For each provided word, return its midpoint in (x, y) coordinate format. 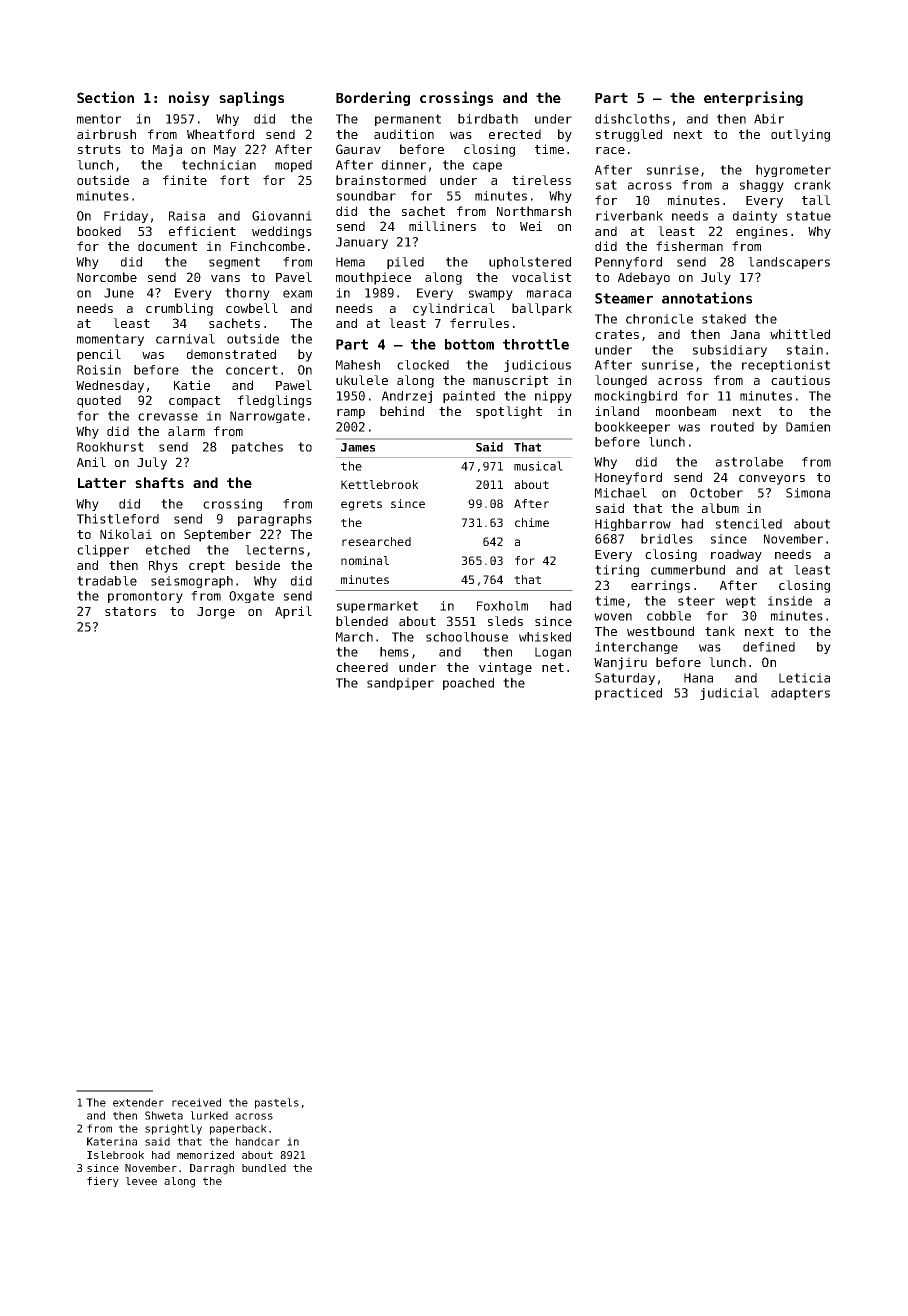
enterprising (753, 98)
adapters (800, 694)
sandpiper (400, 684)
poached (468, 684)
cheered (362, 667)
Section (105, 97)
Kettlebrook (379, 484)
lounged (621, 381)
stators (130, 611)
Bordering (373, 98)
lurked (209, 1115)
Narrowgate (267, 417)
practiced (628, 694)
